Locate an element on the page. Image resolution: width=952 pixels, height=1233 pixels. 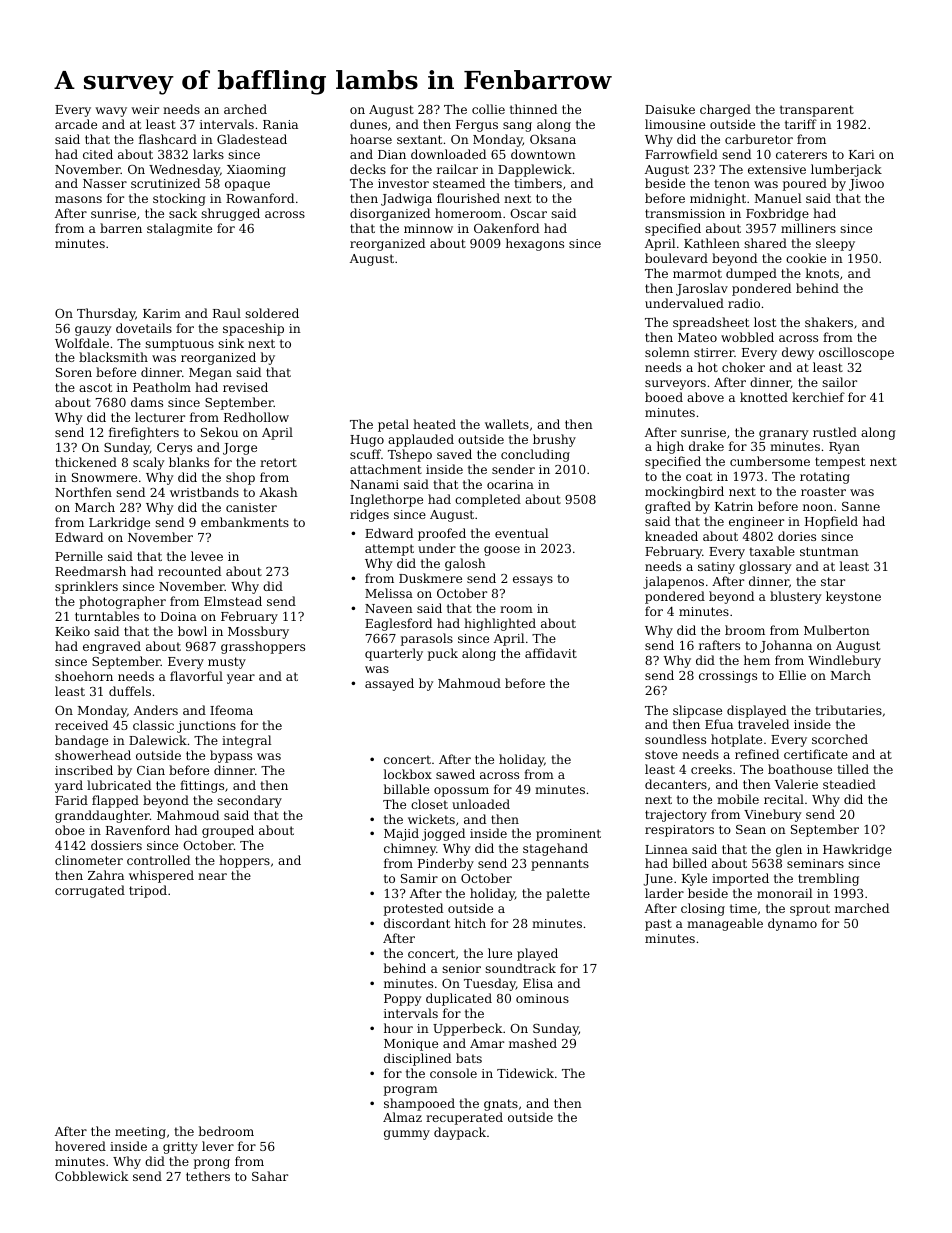
Sahar is located at coordinates (270, 1176).
